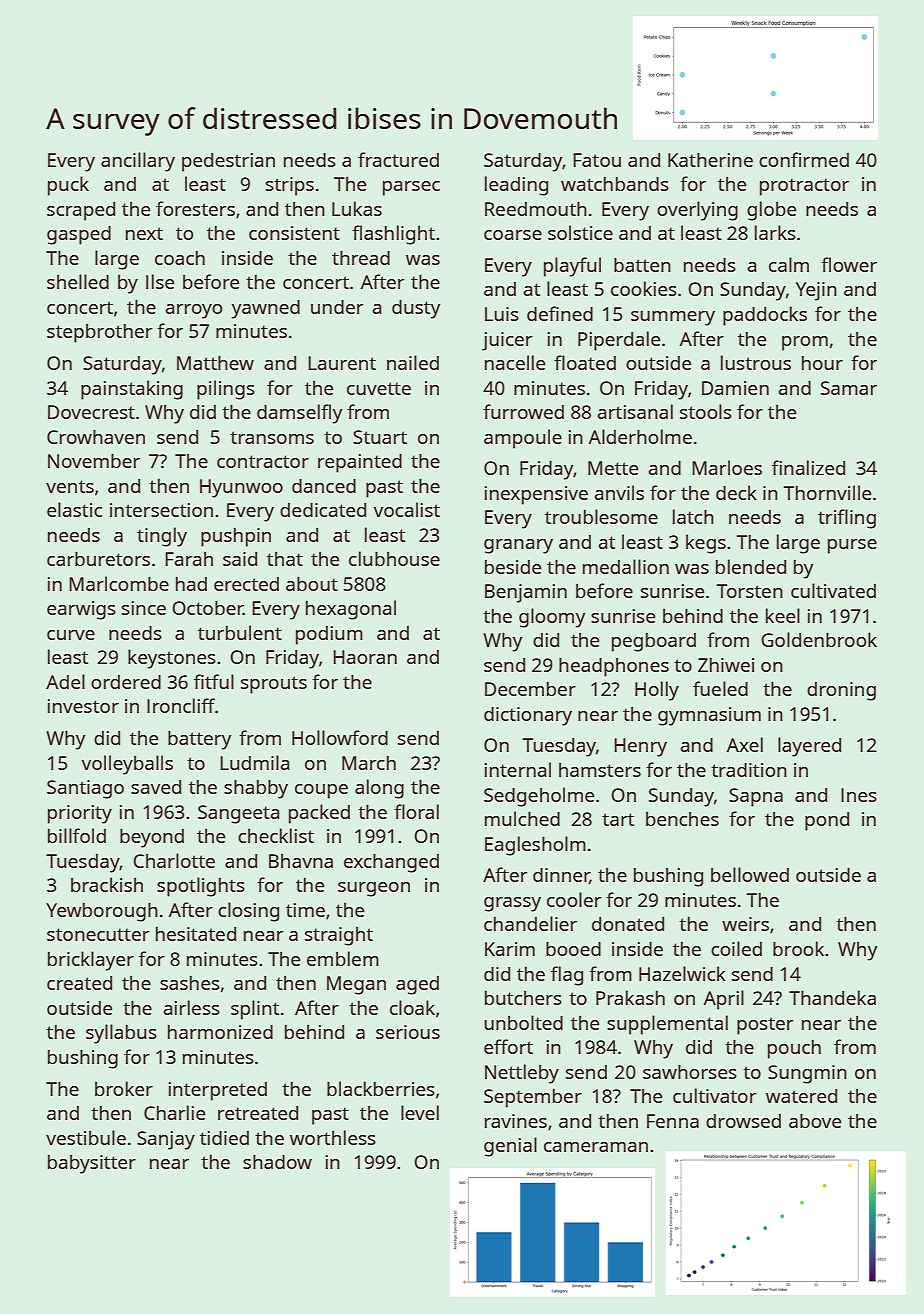  I want to click on beside, so click(513, 567).
